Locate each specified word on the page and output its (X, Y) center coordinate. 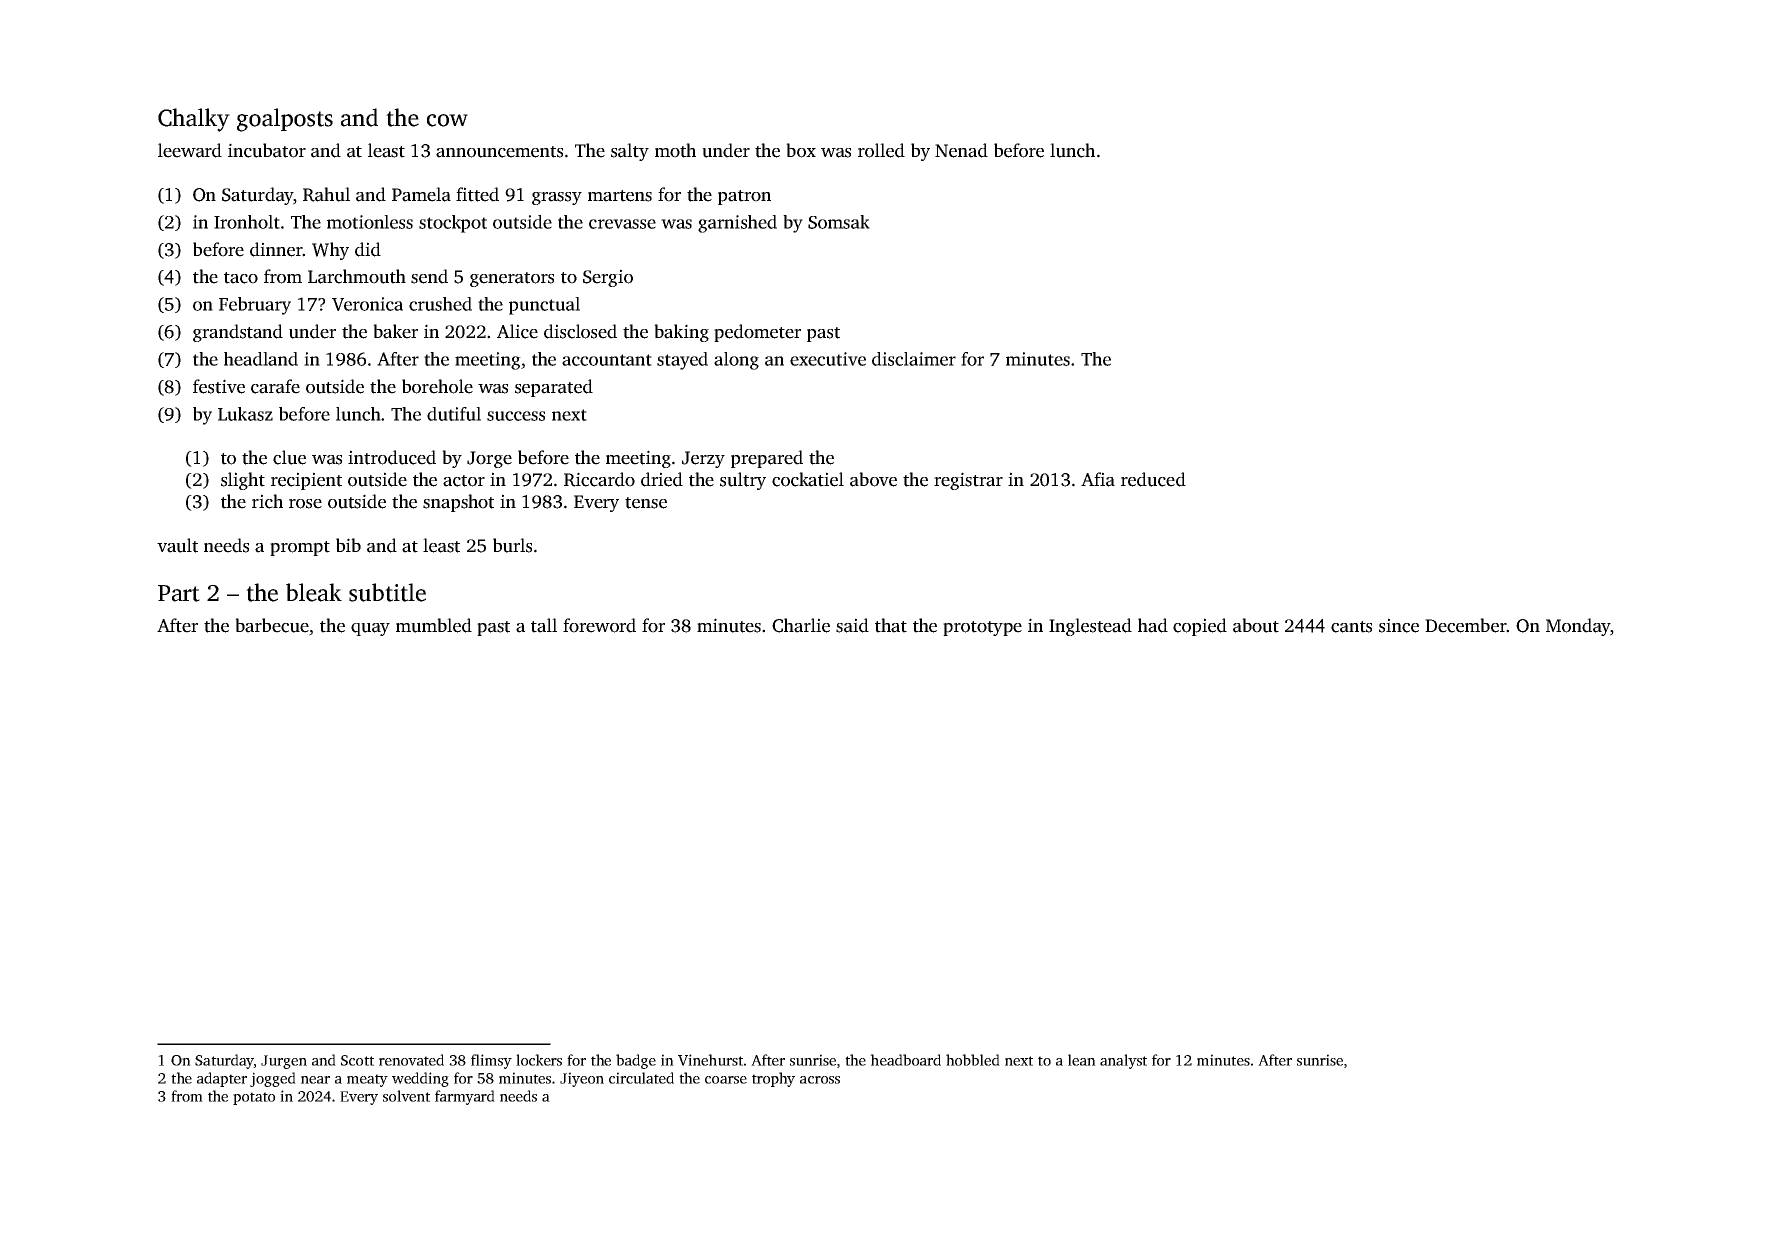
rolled (881, 150)
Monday (1578, 627)
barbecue (272, 625)
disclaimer (914, 359)
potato (254, 1098)
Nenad (961, 150)
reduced (1153, 479)
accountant (607, 360)
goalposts (285, 120)
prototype (982, 628)
